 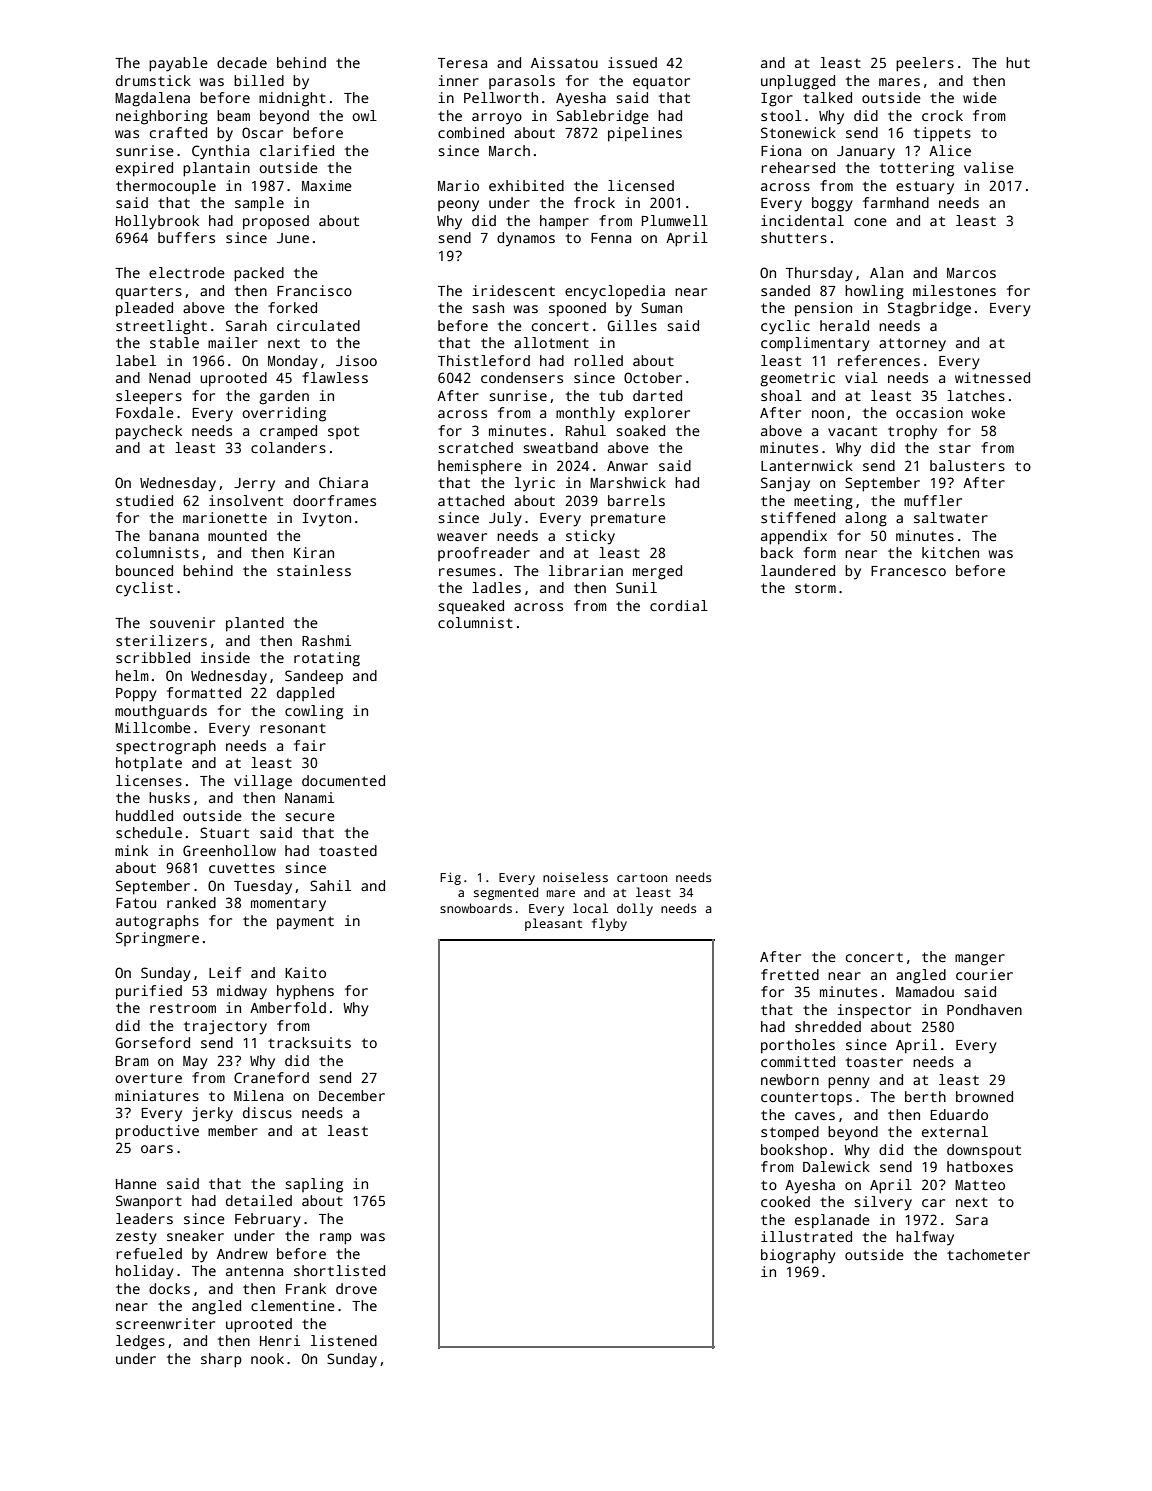 What do you see at coordinates (259, 274) in the screenshot?
I see `packed` at bounding box center [259, 274].
